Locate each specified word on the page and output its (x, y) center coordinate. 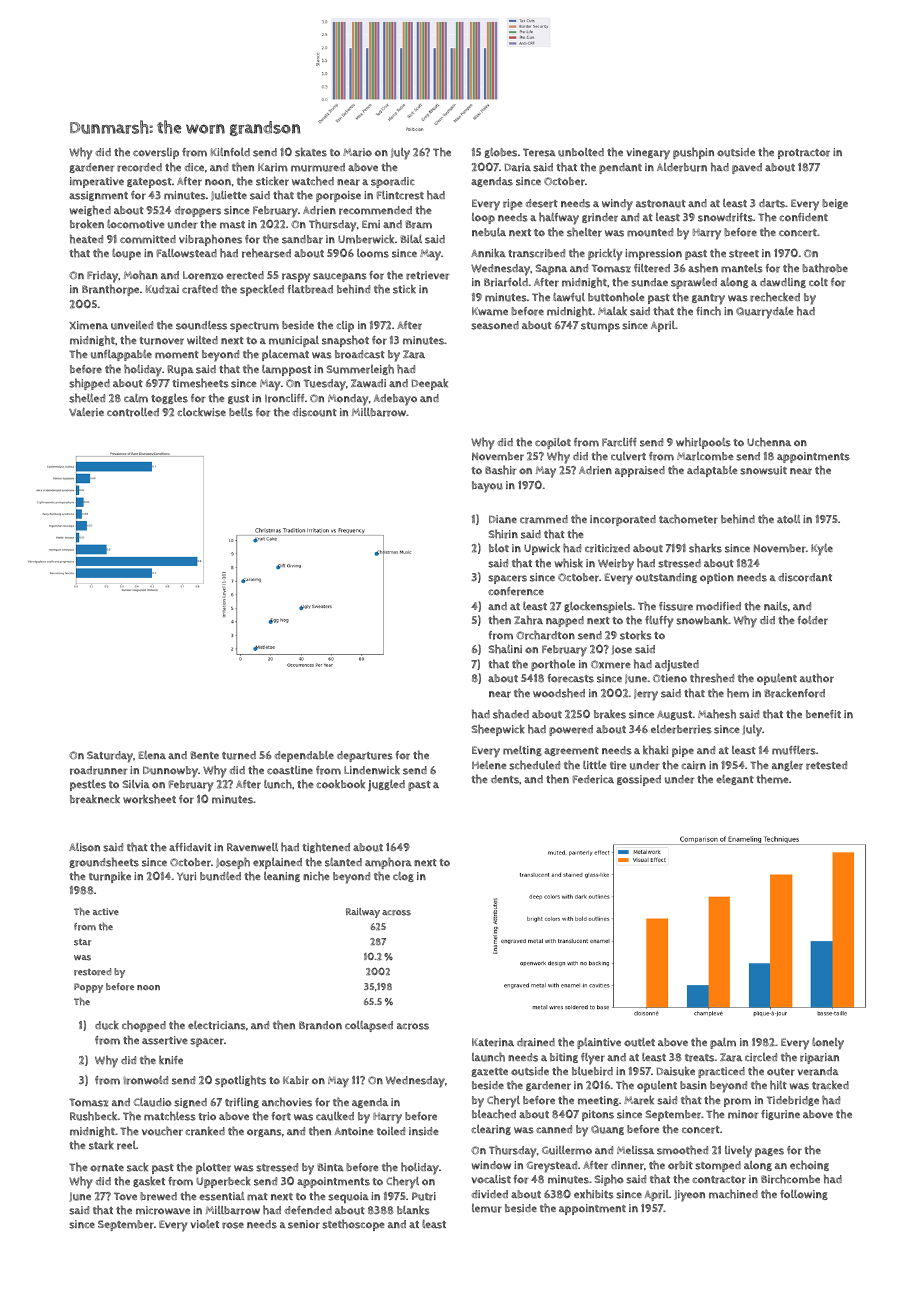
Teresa (539, 152)
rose (233, 1225)
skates (311, 152)
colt (818, 282)
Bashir (501, 470)
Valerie (86, 412)
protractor (804, 154)
